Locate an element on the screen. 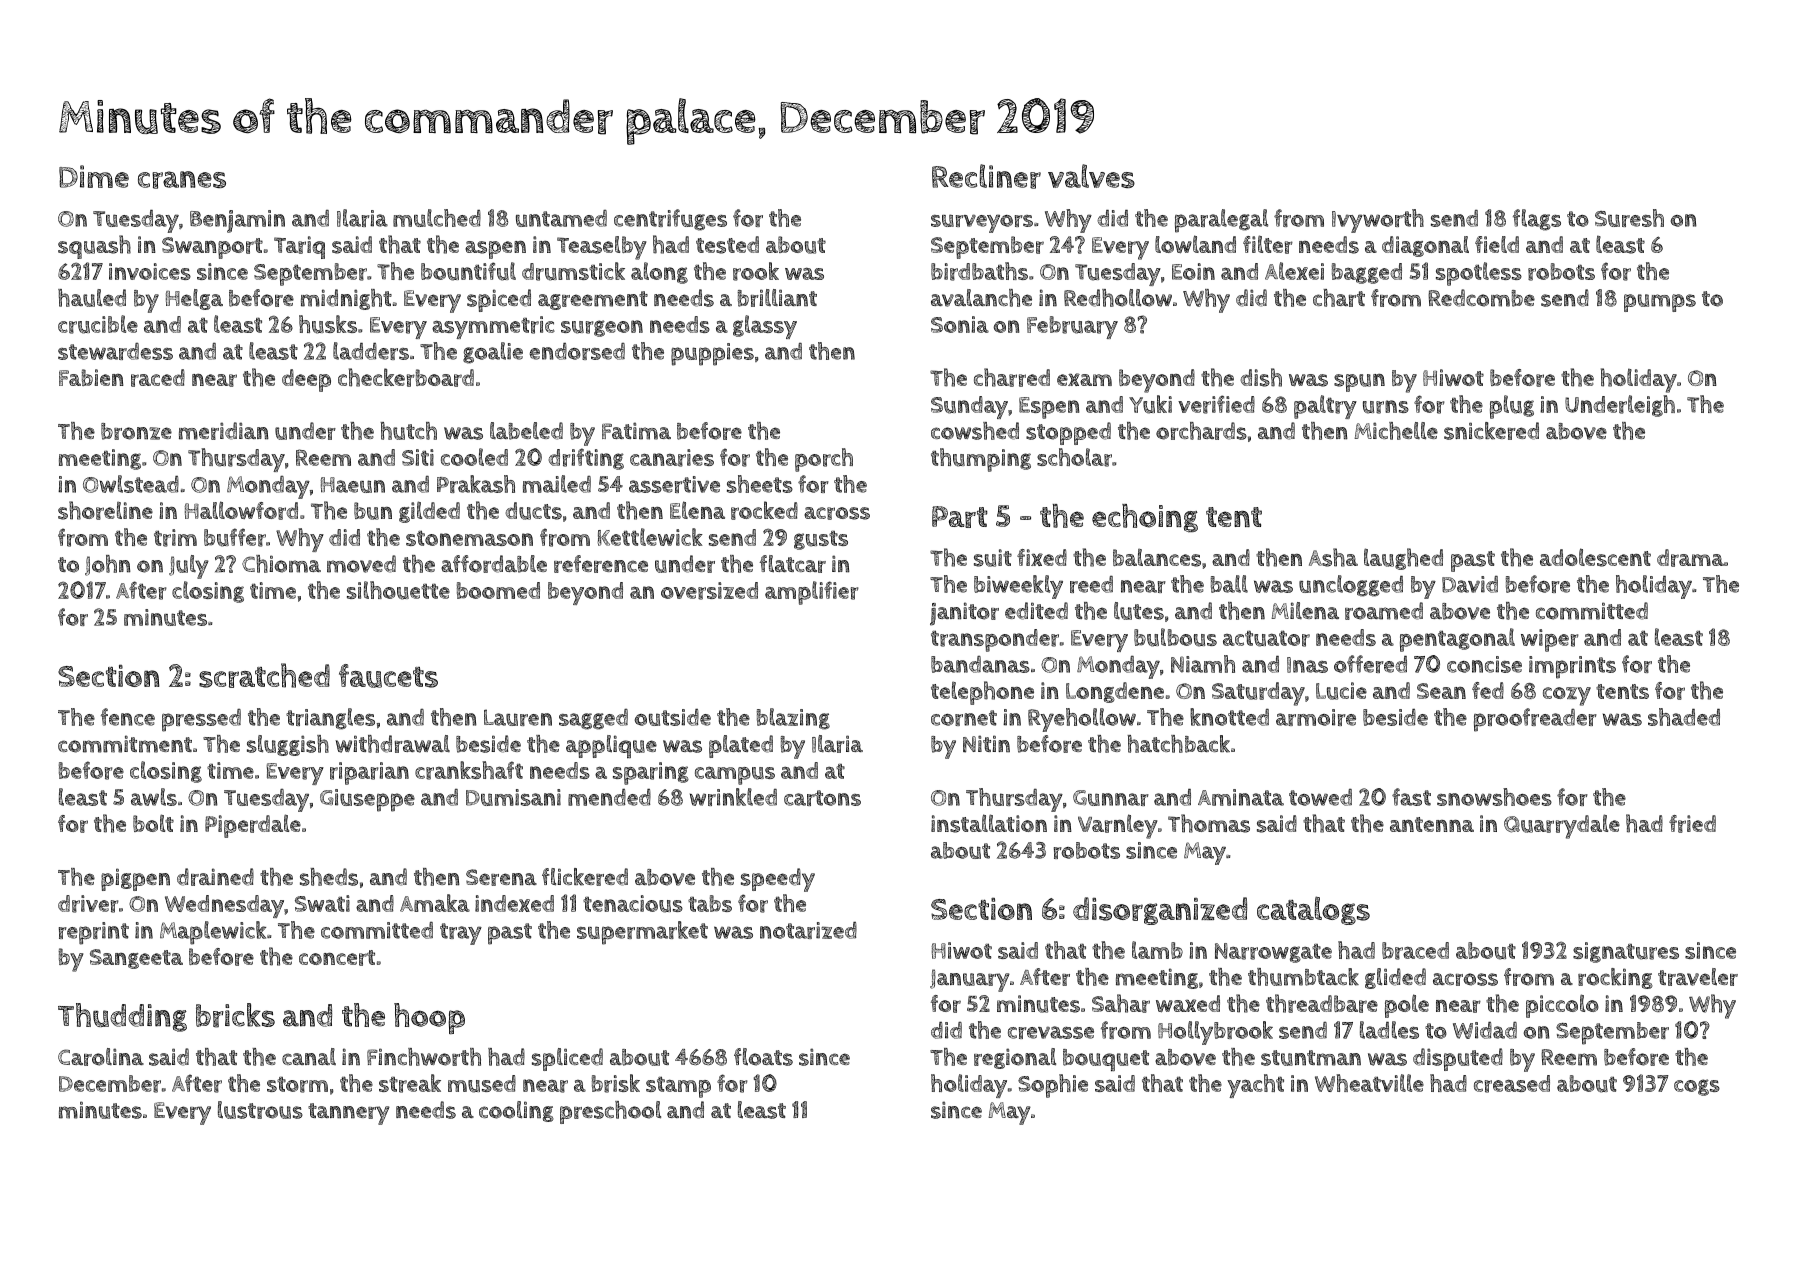 The image size is (1802, 1274). blazing is located at coordinates (793, 719).
